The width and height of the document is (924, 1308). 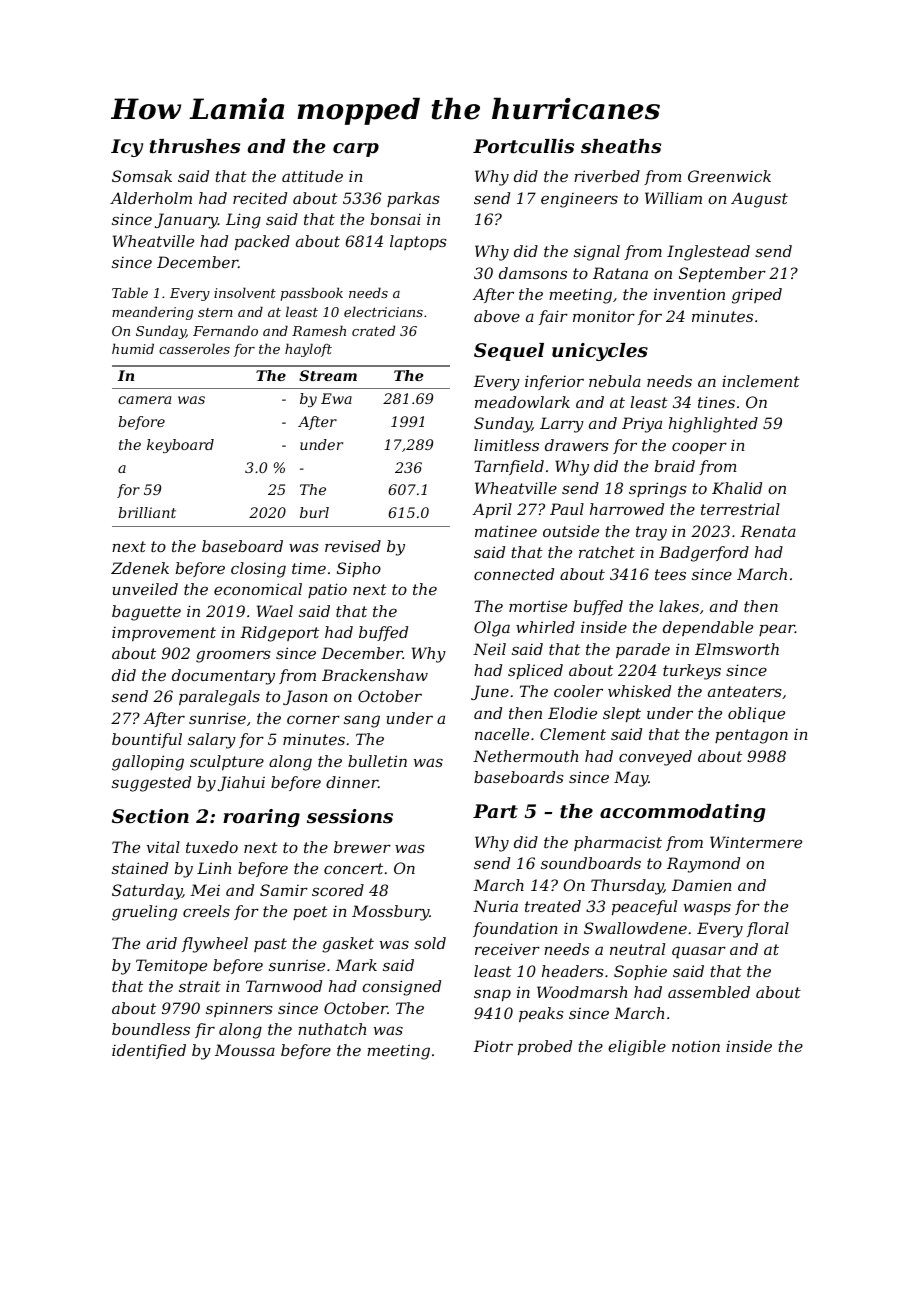 What do you see at coordinates (195, 146) in the document?
I see `thrushes` at bounding box center [195, 146].
